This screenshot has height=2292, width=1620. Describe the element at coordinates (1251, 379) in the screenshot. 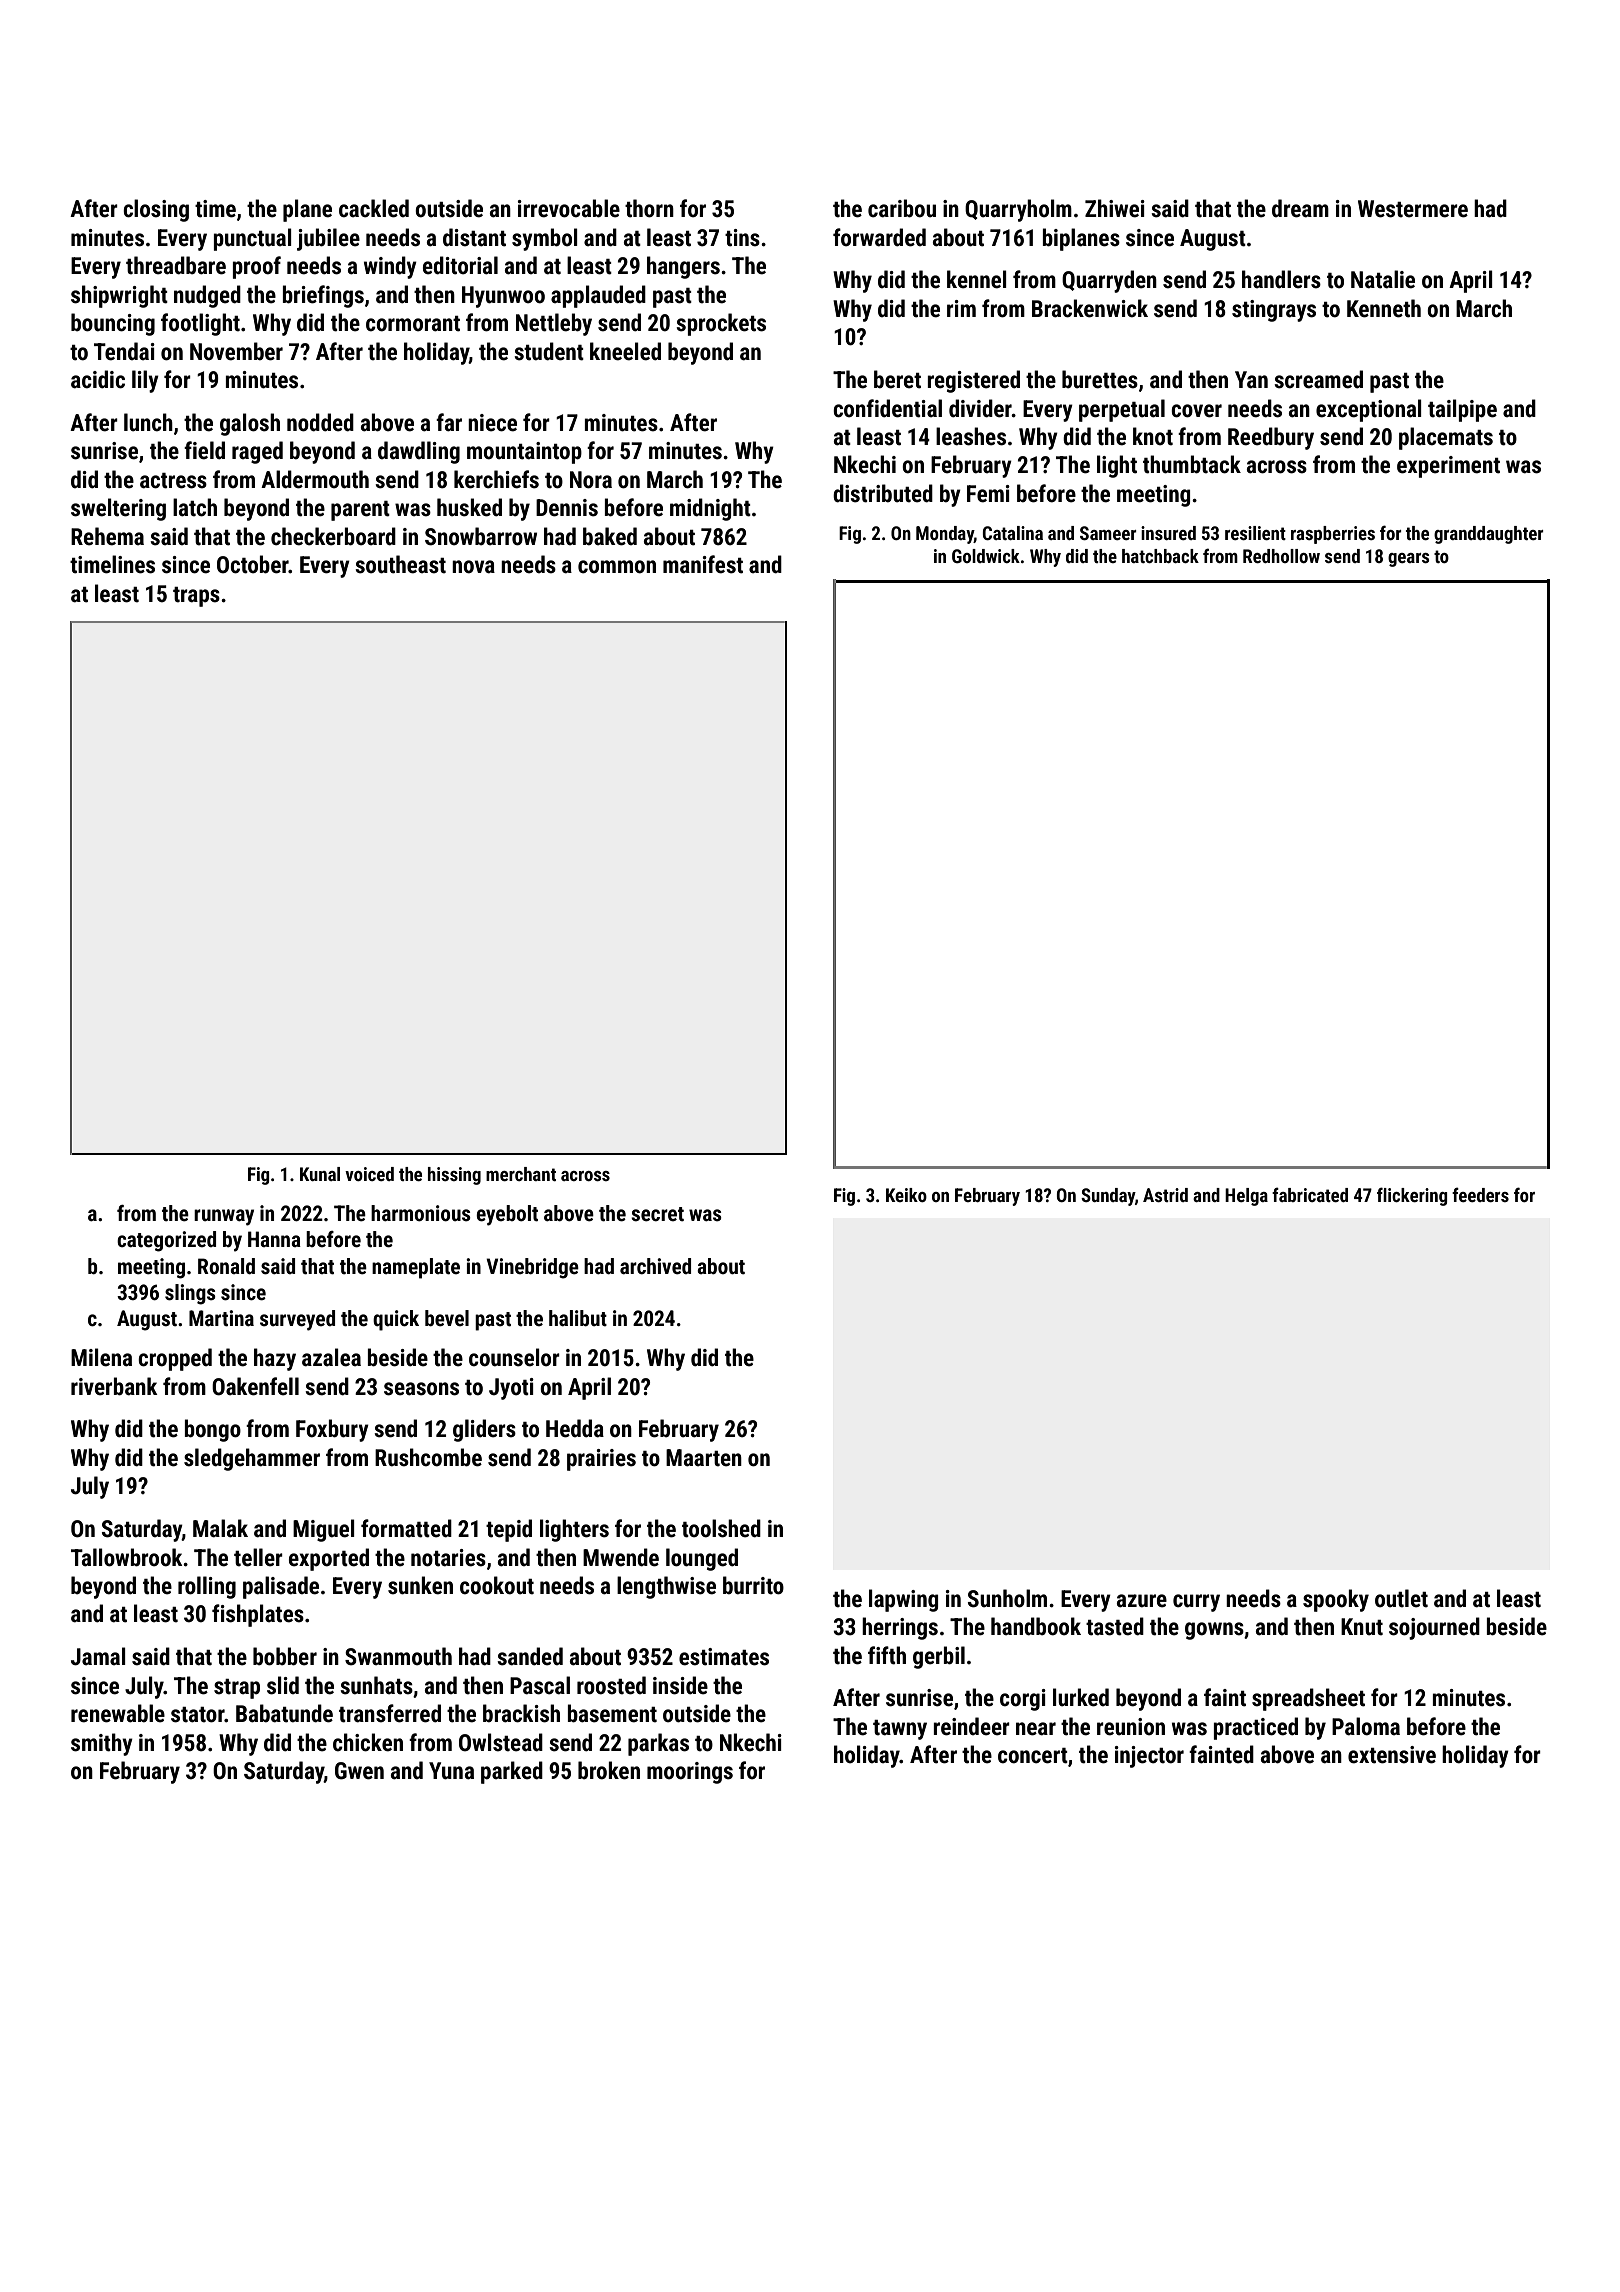

I see `Yan` at that location.
